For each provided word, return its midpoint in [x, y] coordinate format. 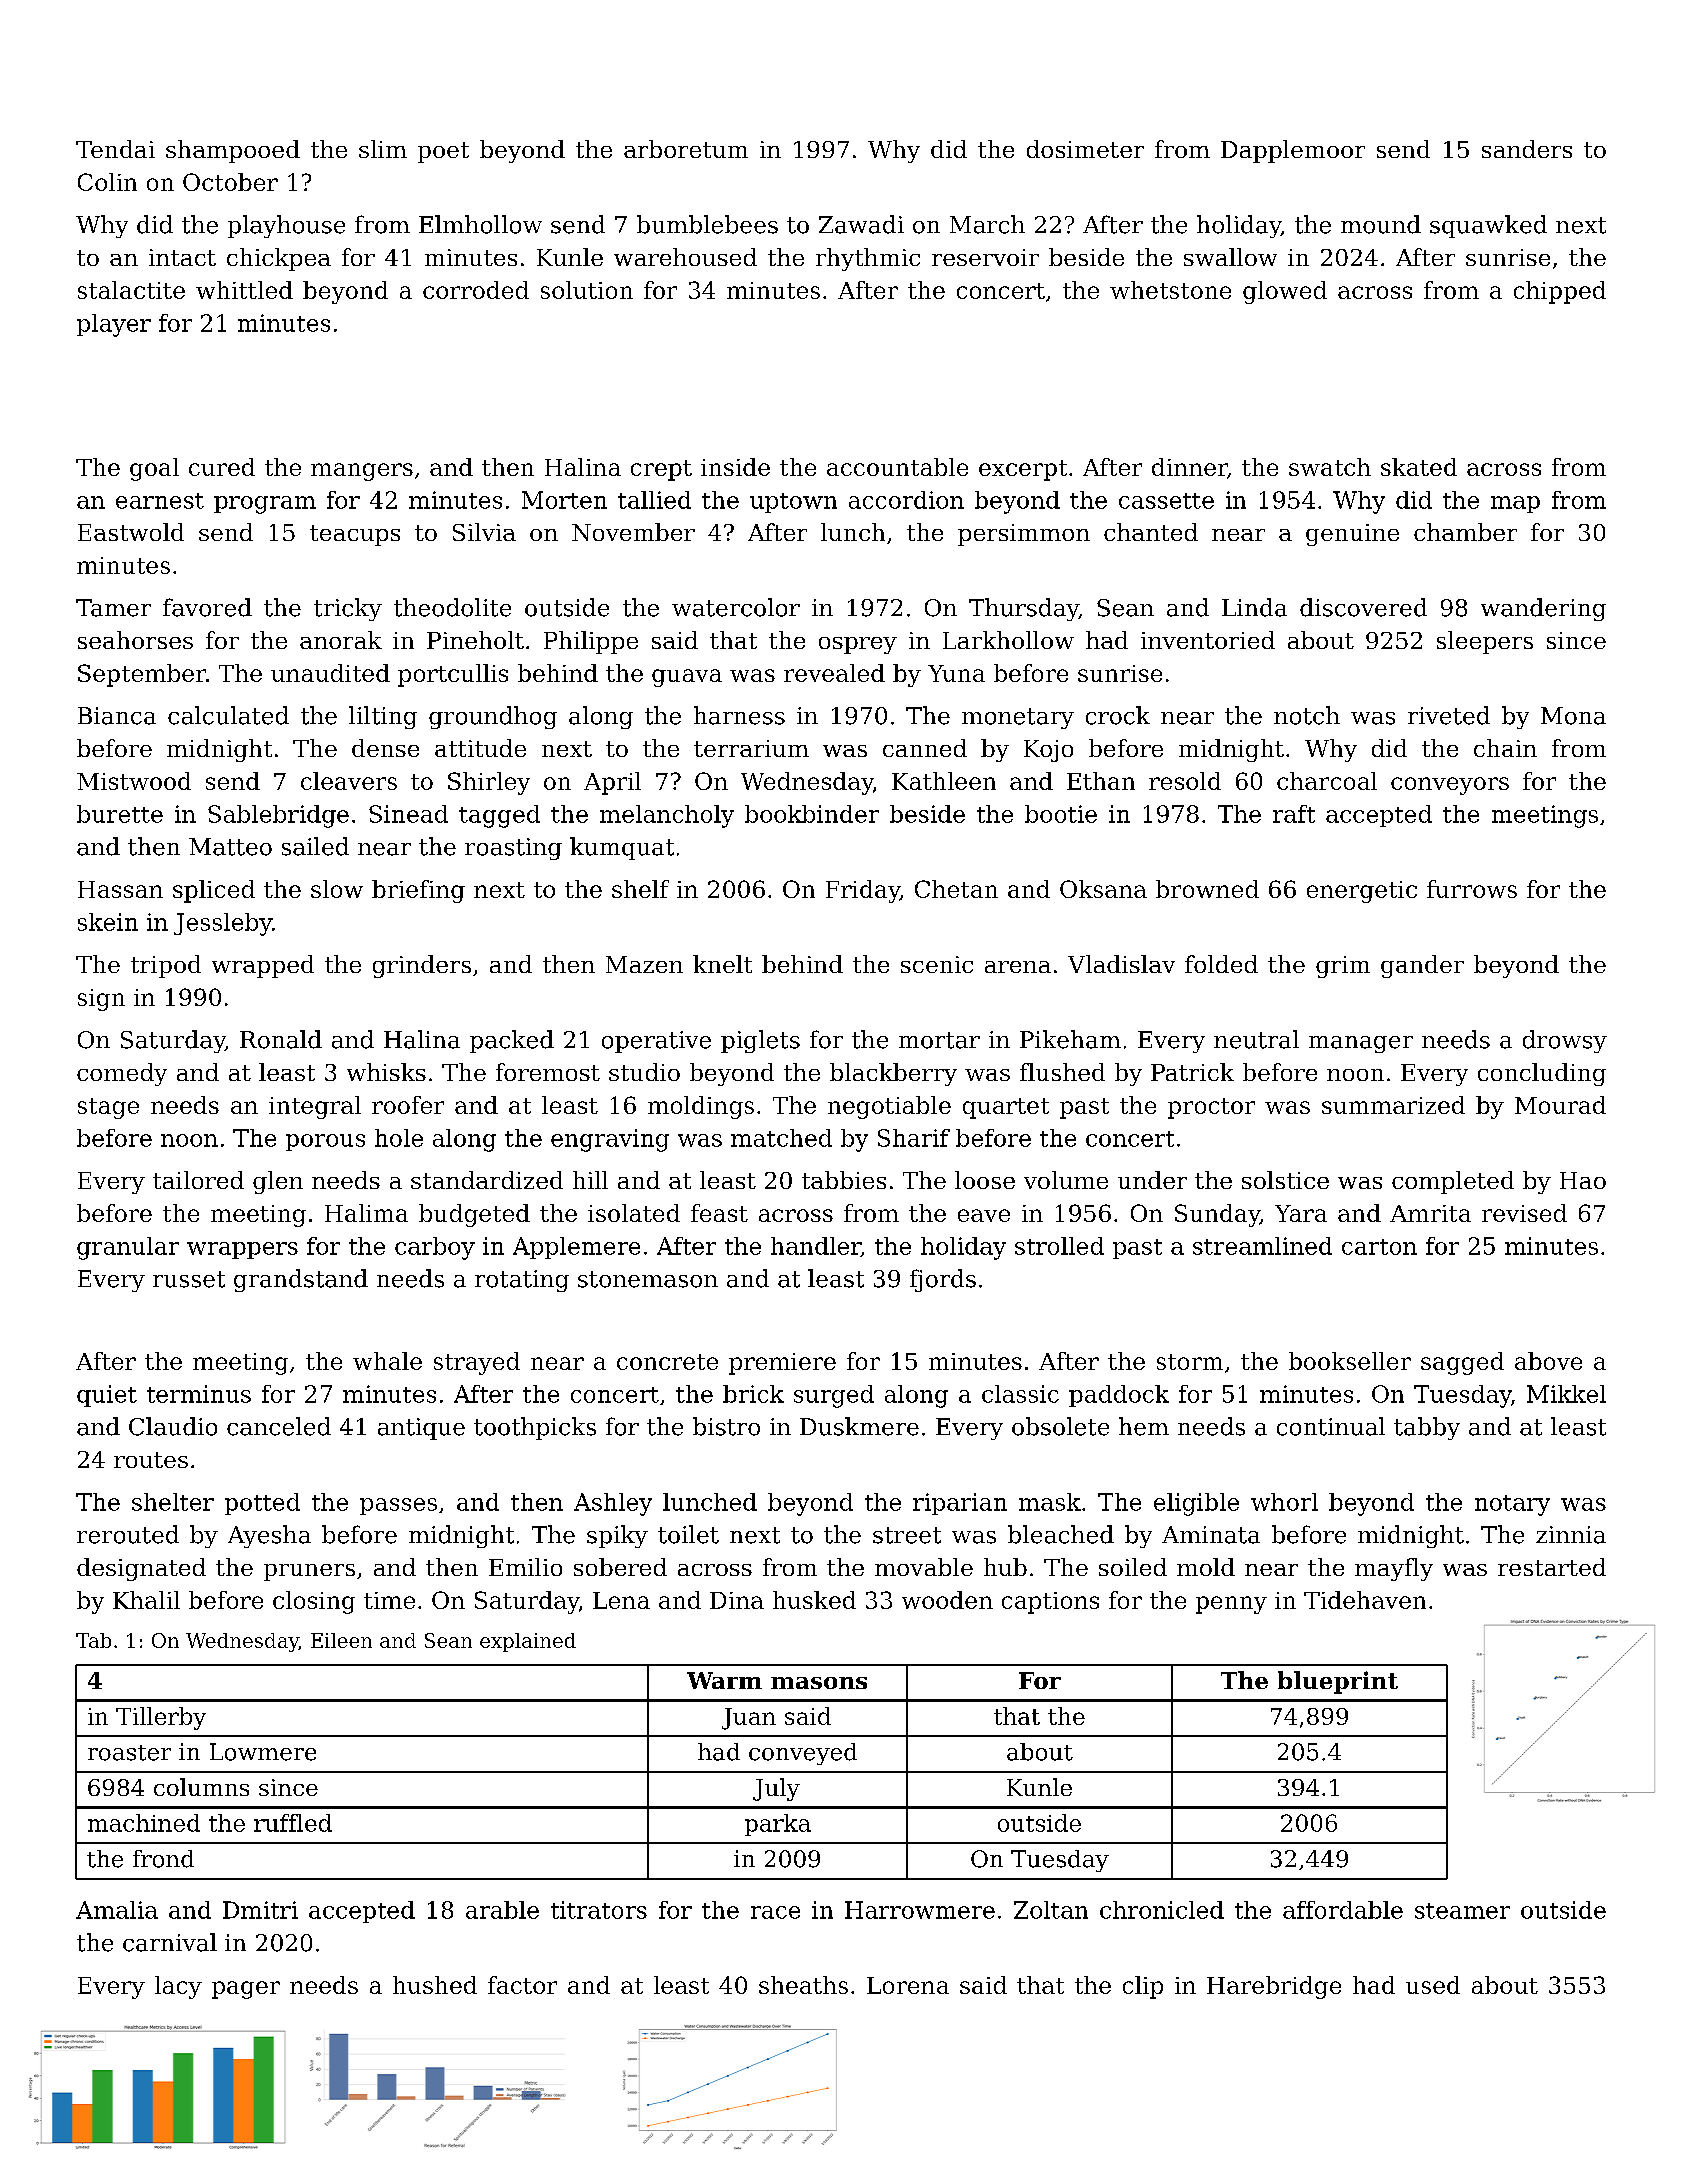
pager [246, 1990]
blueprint [1338, 1682]
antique [421, 1429]
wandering [1543, 609]
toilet [688, 1534]
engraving [610, 1140]
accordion [906, 500]
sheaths [803, 1985]
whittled [244, 290]
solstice [1285, 1180]
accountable [897, 467]
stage [108, 1108]
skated [1419, 467]
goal [154, 469]
